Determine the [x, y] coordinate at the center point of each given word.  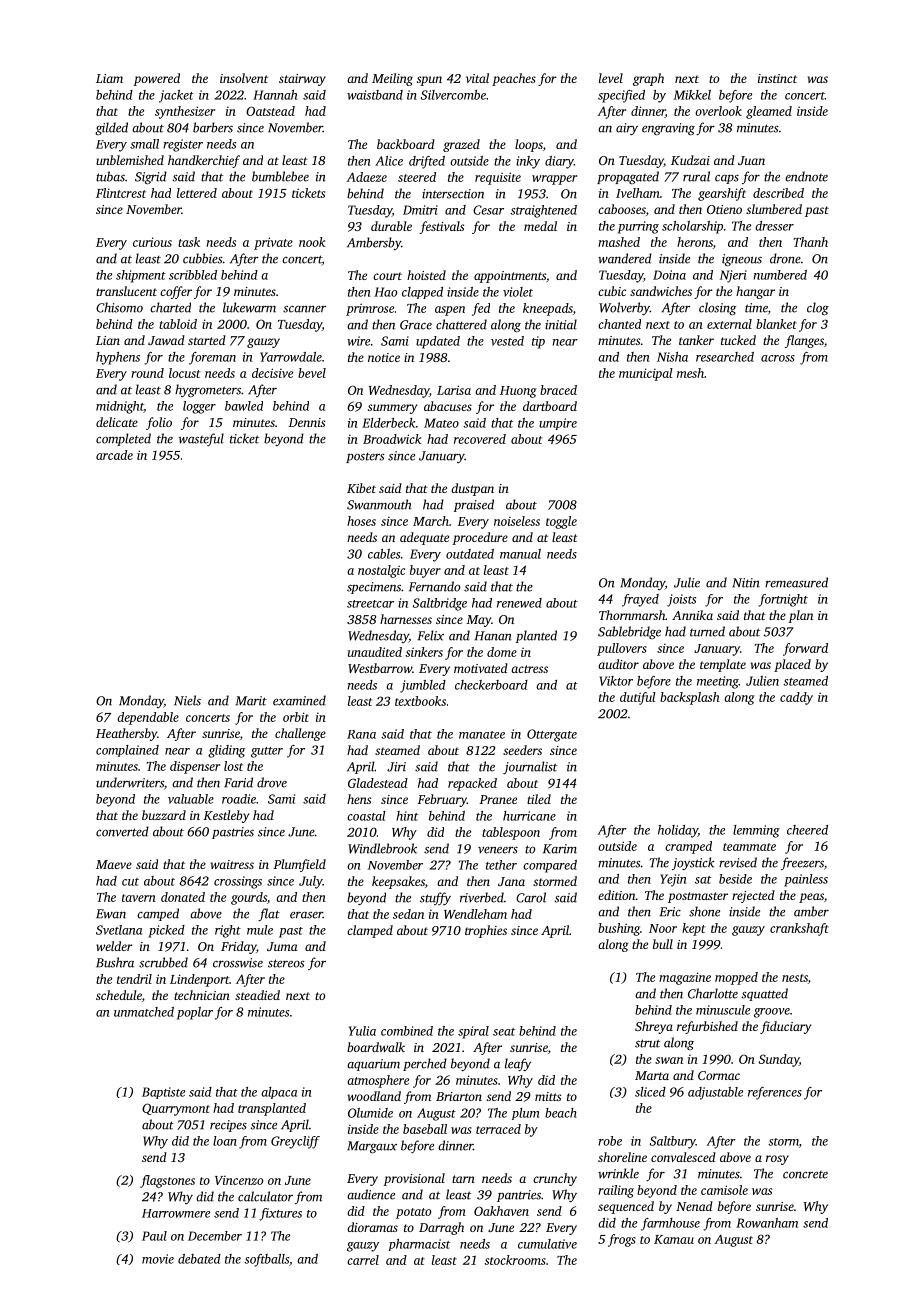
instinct [777, 78]
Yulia [362, 1031]
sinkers [424, 652]
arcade [114, 455]
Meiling [392, 79]
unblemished [130, 160]
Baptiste [163, 1093]
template [723, 665]
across [778, 358]
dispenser [195, 767]
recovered [480, 439]
